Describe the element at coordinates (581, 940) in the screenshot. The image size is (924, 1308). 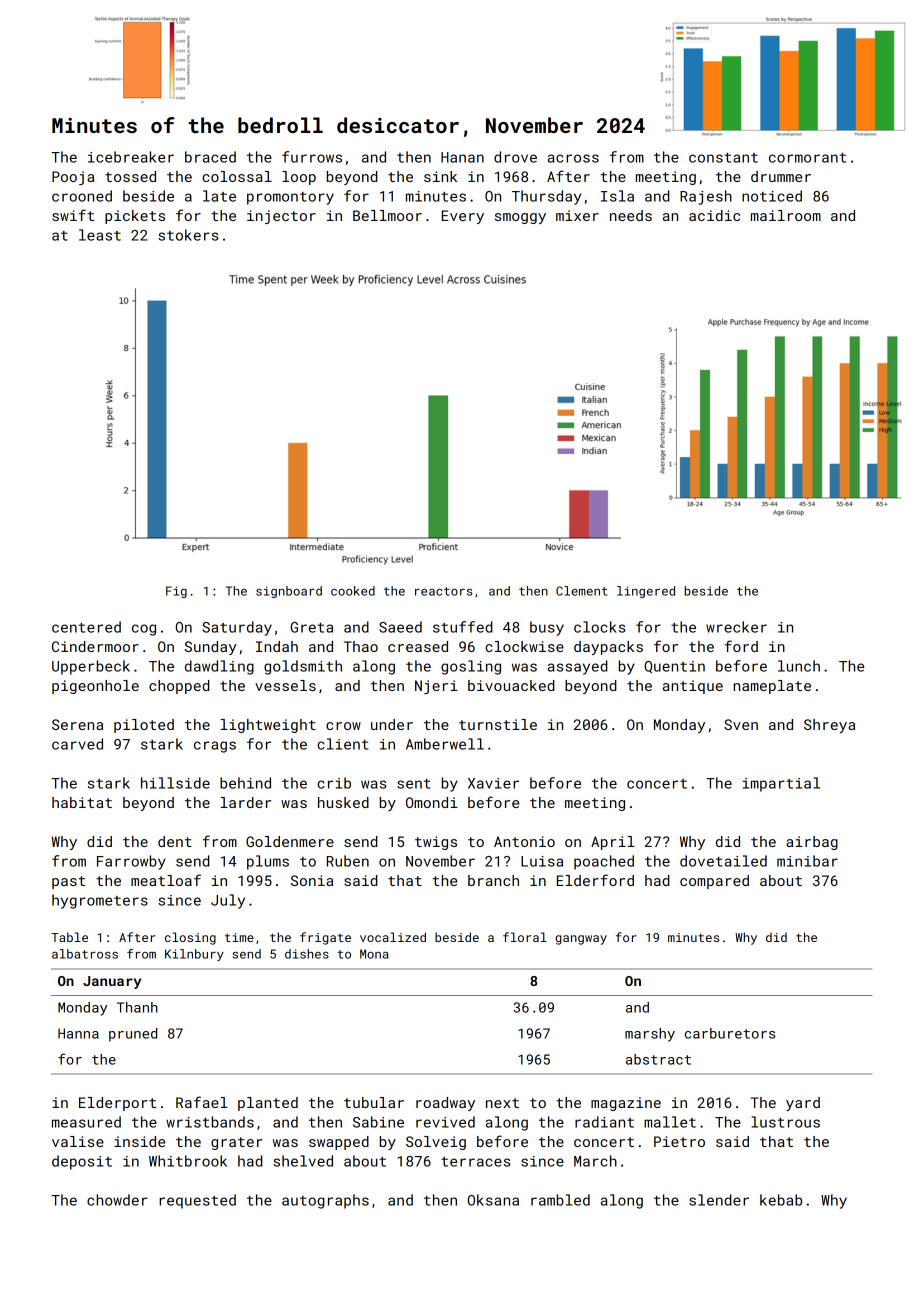
I see `gangway` at that location.
